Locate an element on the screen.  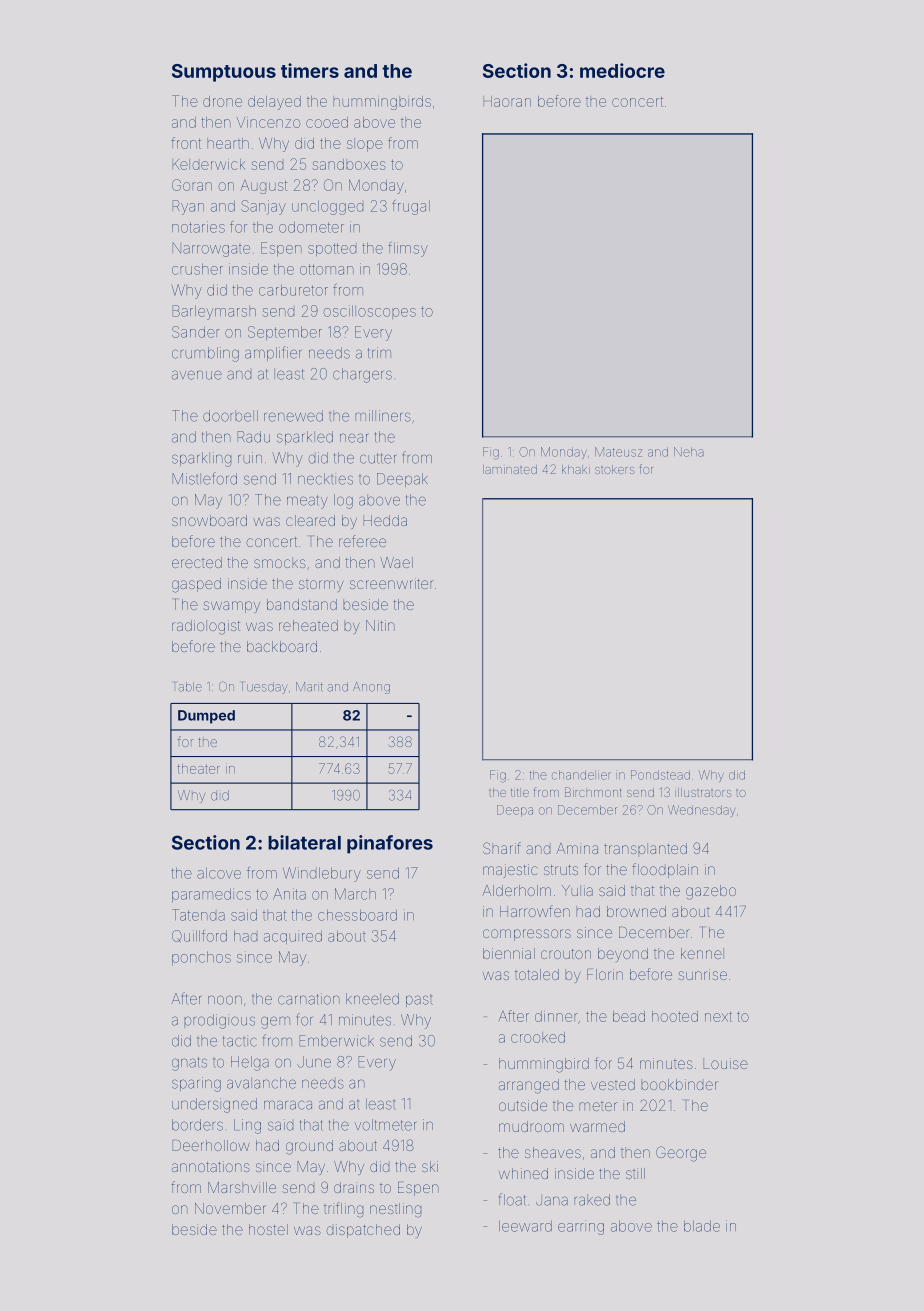
title is located at coordinates (520, 792).
